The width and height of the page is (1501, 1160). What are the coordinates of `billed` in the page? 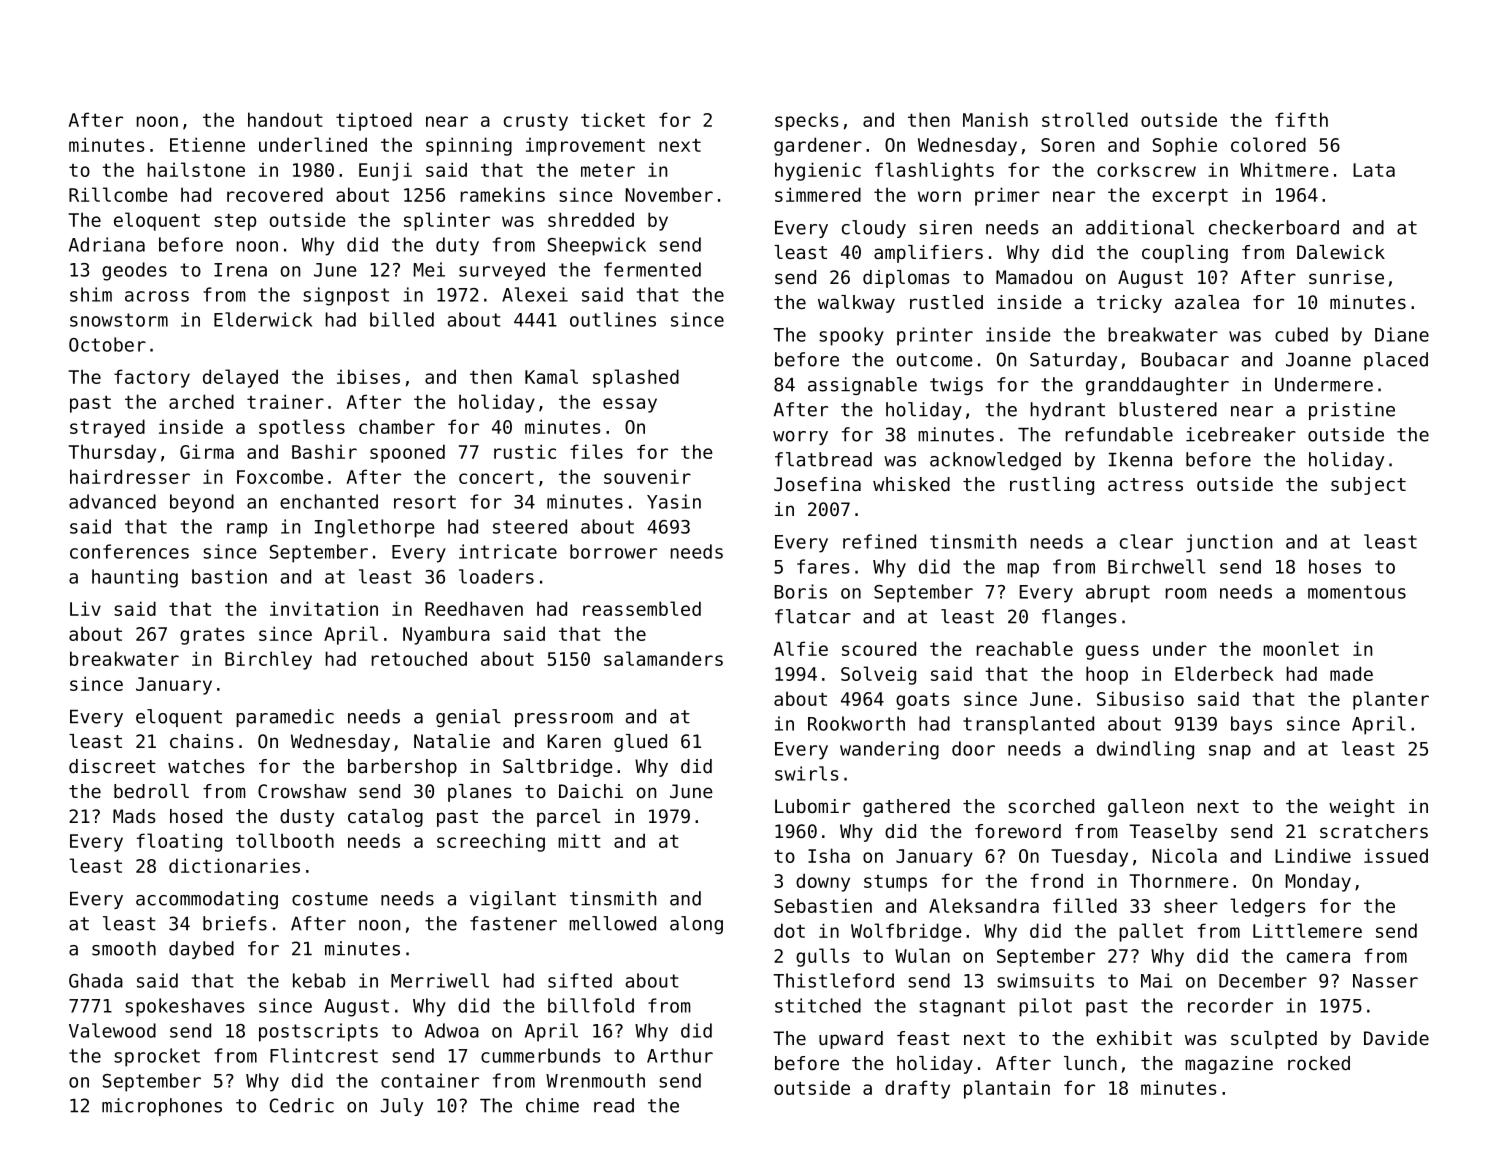 It's located at (402, 319).
